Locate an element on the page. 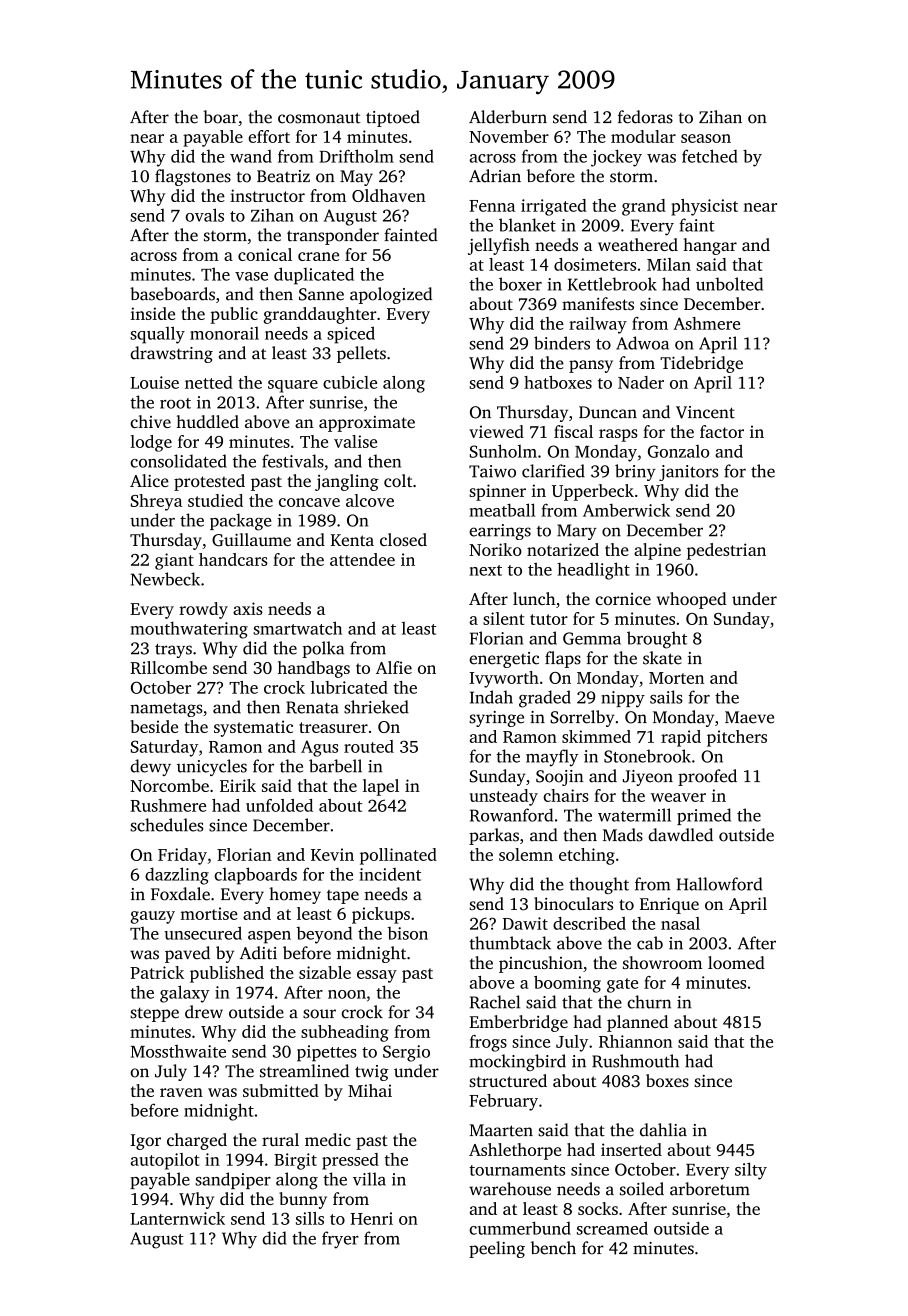  Rachel is located at coordinates (495, 1002).
